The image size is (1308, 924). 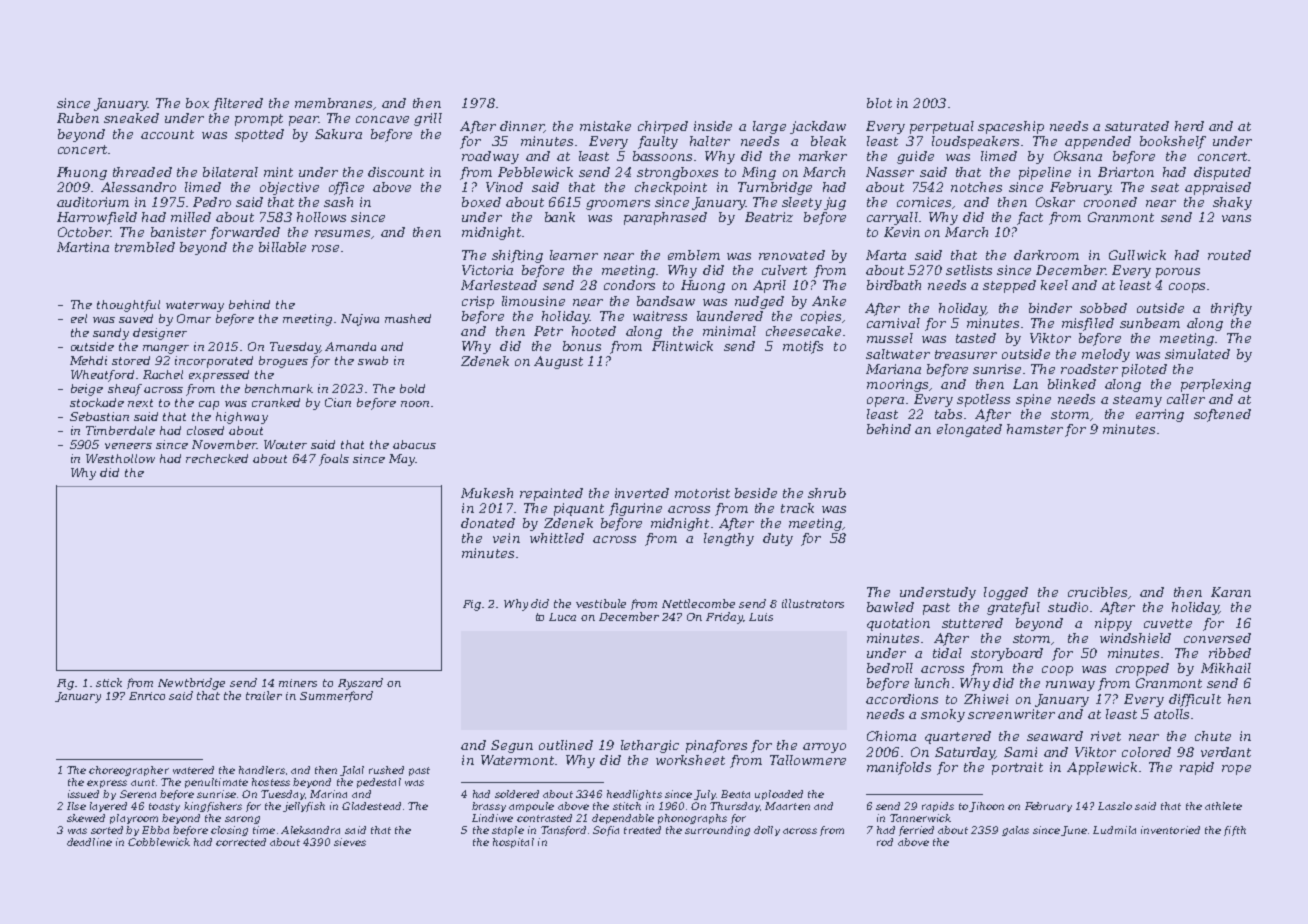 What do you see at coordinates (325, 248) in the screenshot?
I see `rose` at bounding box center [325, 248].
